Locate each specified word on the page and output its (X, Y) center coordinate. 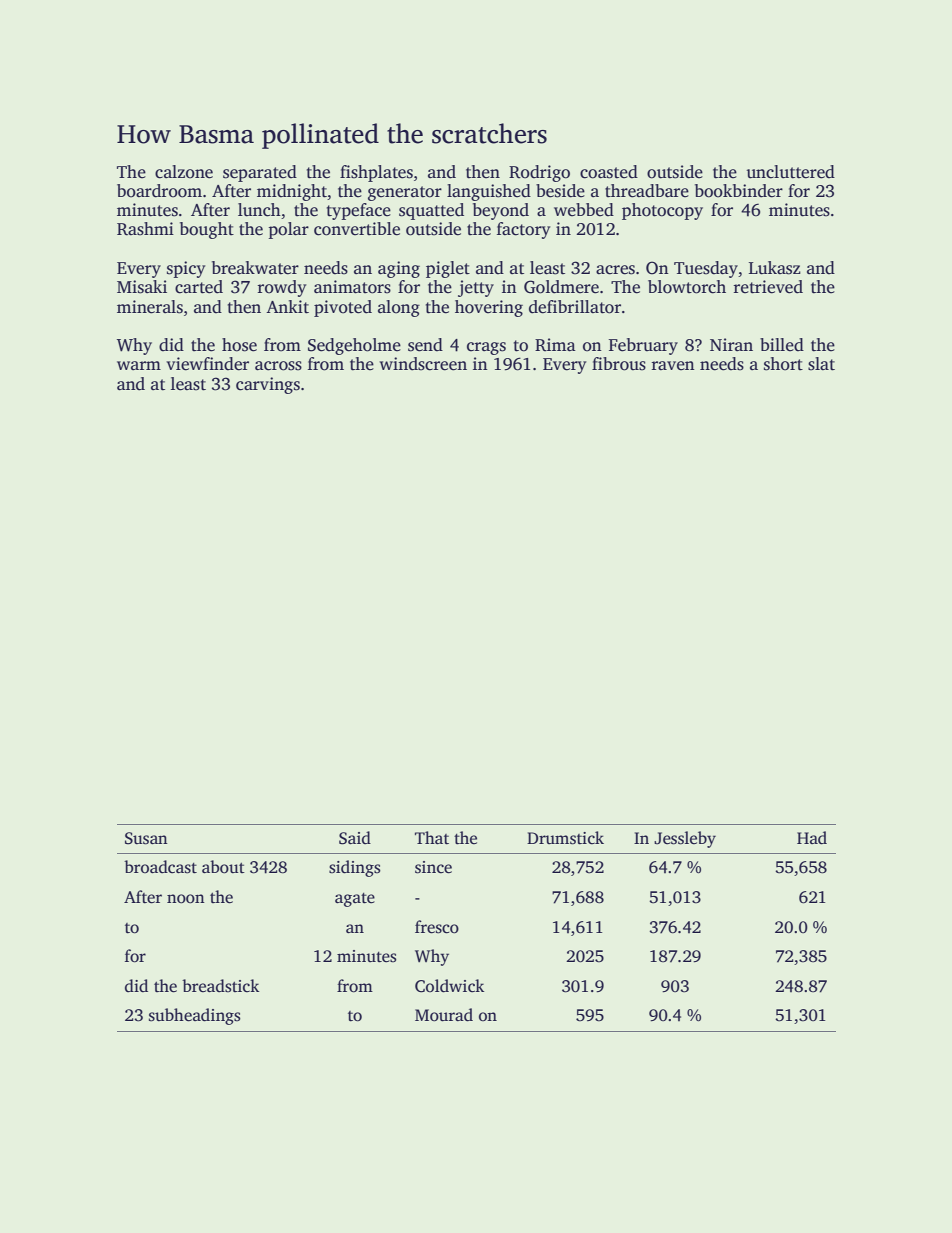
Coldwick (449, 986)
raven (673, 366)
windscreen (423, 364)
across (278, 366)
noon (186, 899)
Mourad (444, 1015)
